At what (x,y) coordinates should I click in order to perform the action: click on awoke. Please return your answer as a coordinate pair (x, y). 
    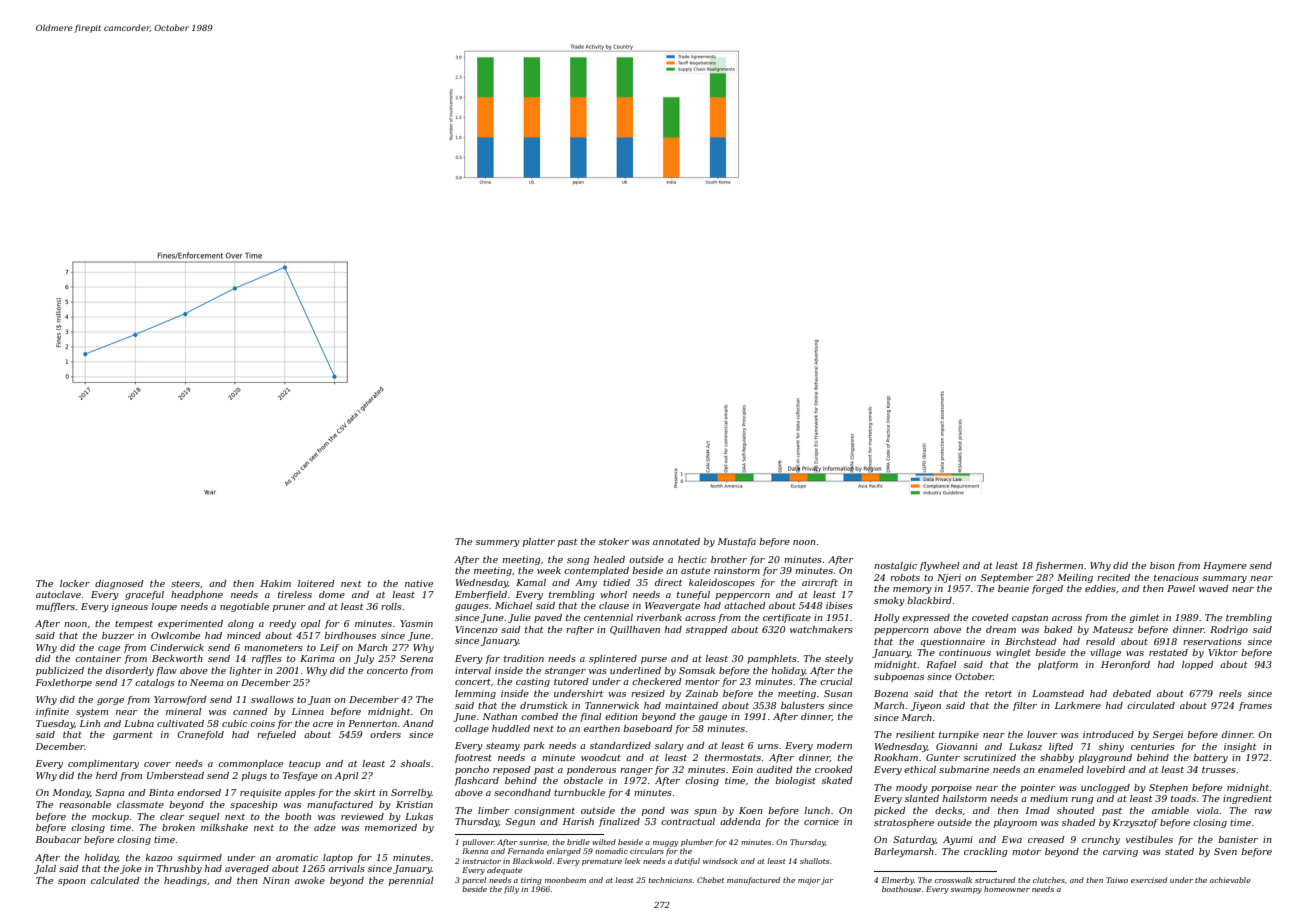
    Looking at the image, I should click on (310, 880).
